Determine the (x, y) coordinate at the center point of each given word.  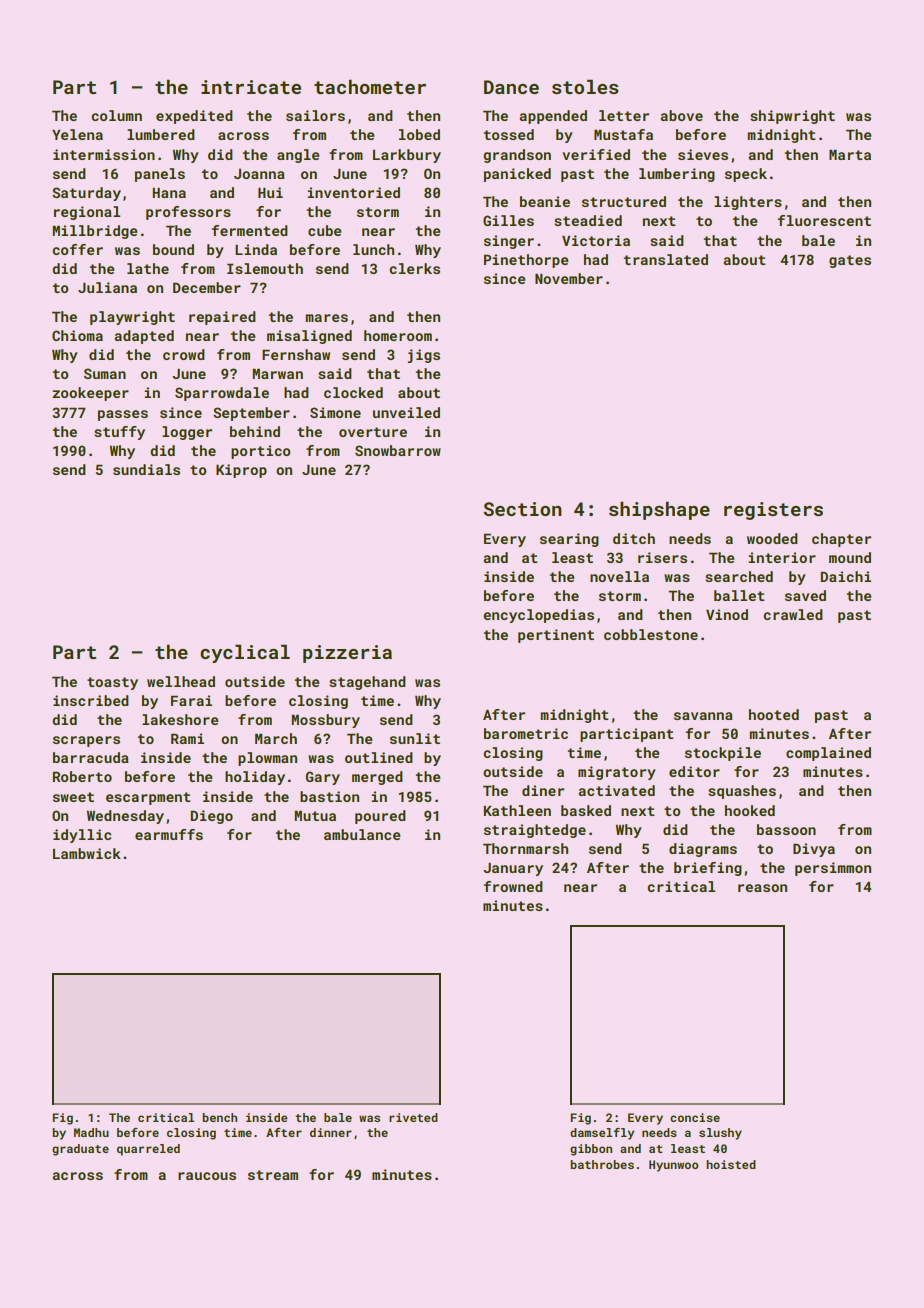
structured (624, 201)
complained (828, 754)
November (569, 278)
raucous (207, 1176)
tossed (509, 134)
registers (773, 511)
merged (377, 778)
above (681, 115)
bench (219, 1117)
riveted (413, 1117)
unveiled (406, 412)
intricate (251, 87)
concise (695, 1117)
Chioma (77, 335)
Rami (187, 738)
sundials (146, 469)
